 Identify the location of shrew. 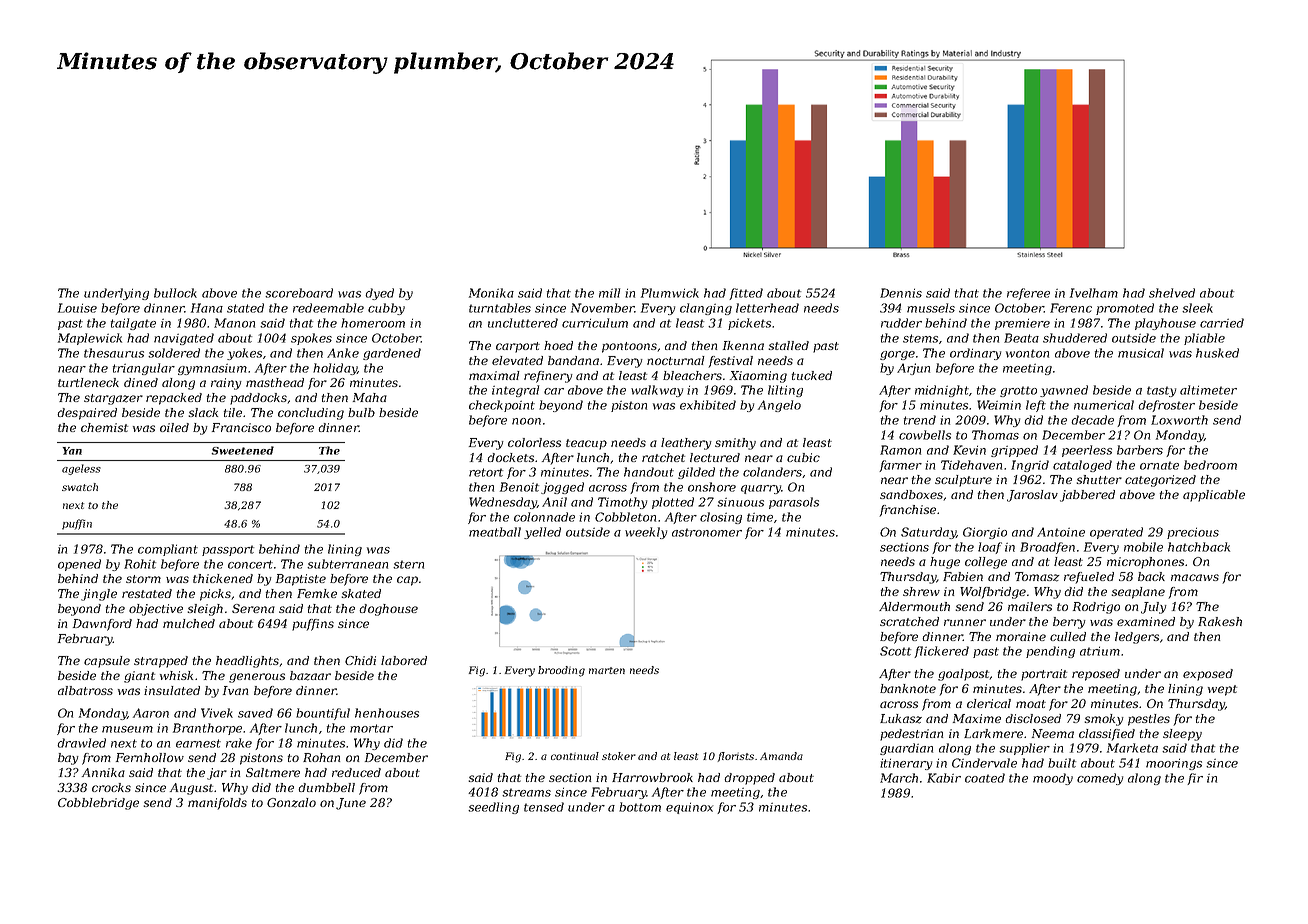
(921, 591).
